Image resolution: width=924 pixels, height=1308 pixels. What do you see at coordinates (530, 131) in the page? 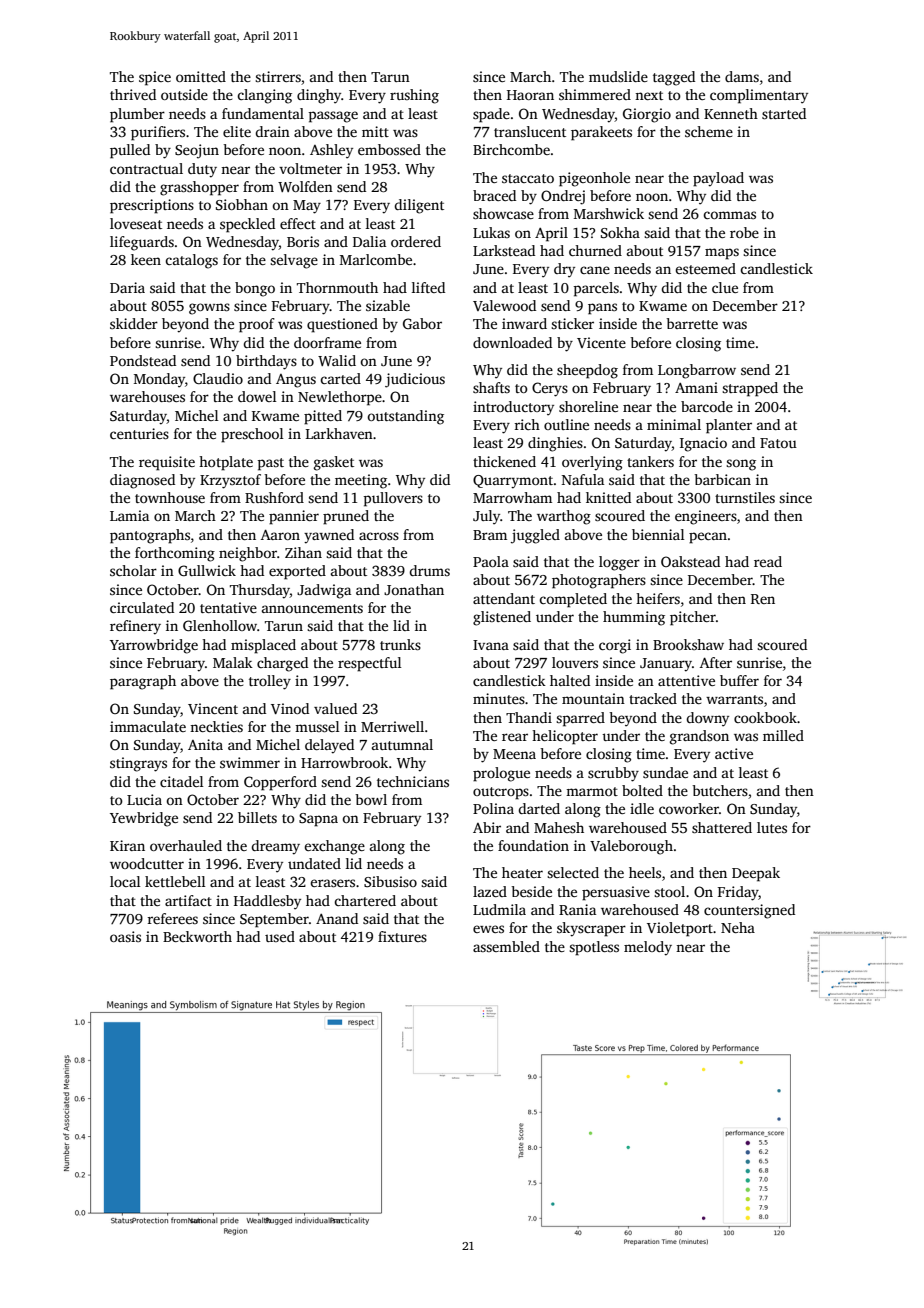
I see `translucent` at bounding box center [530, 131].
